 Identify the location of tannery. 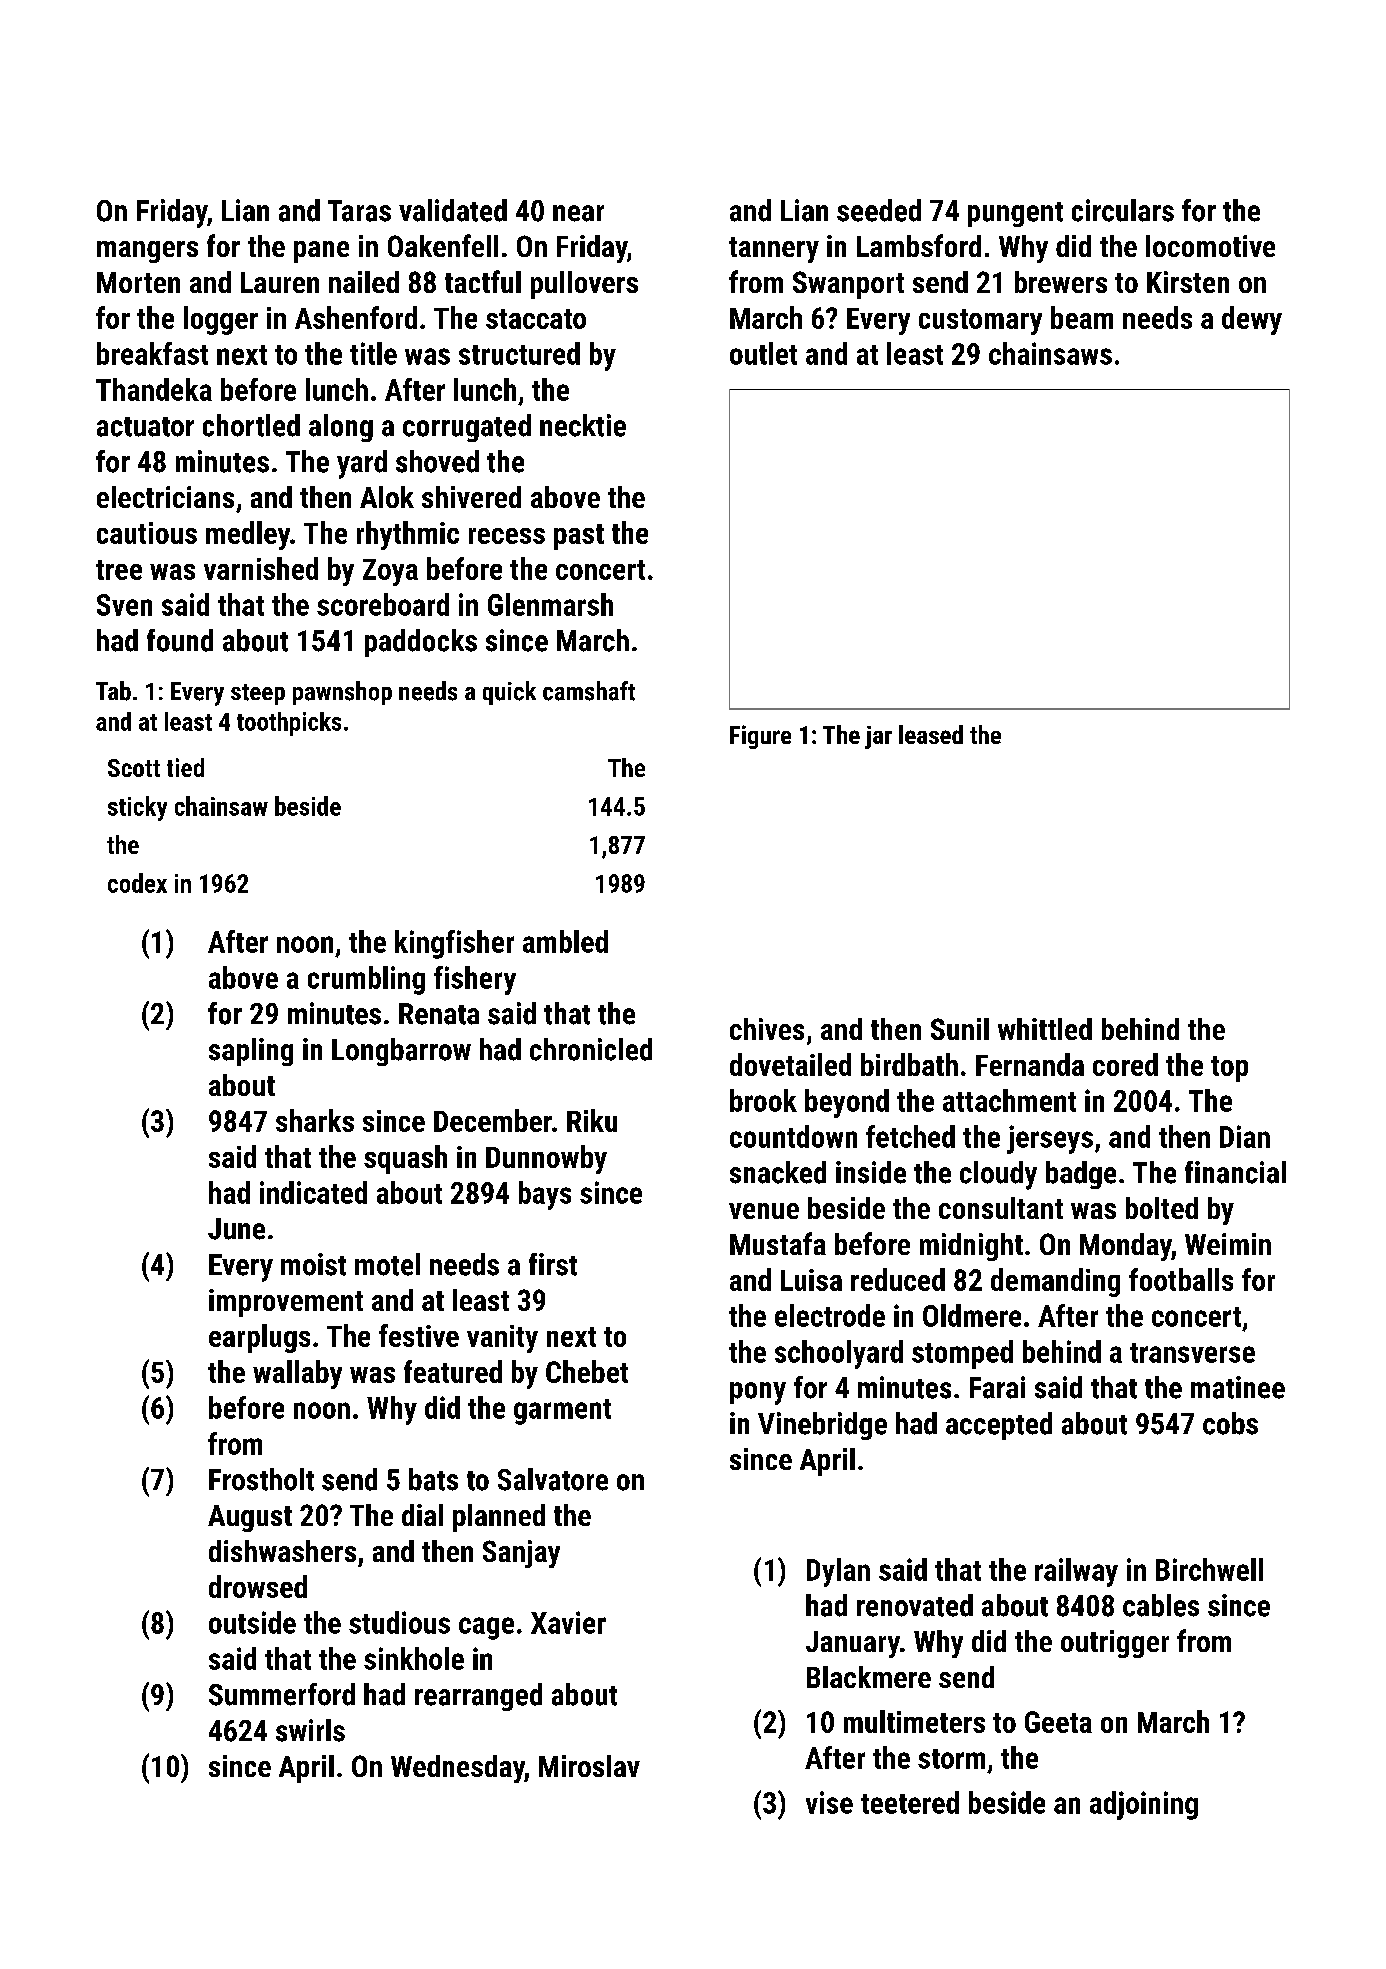
(774, 250).
